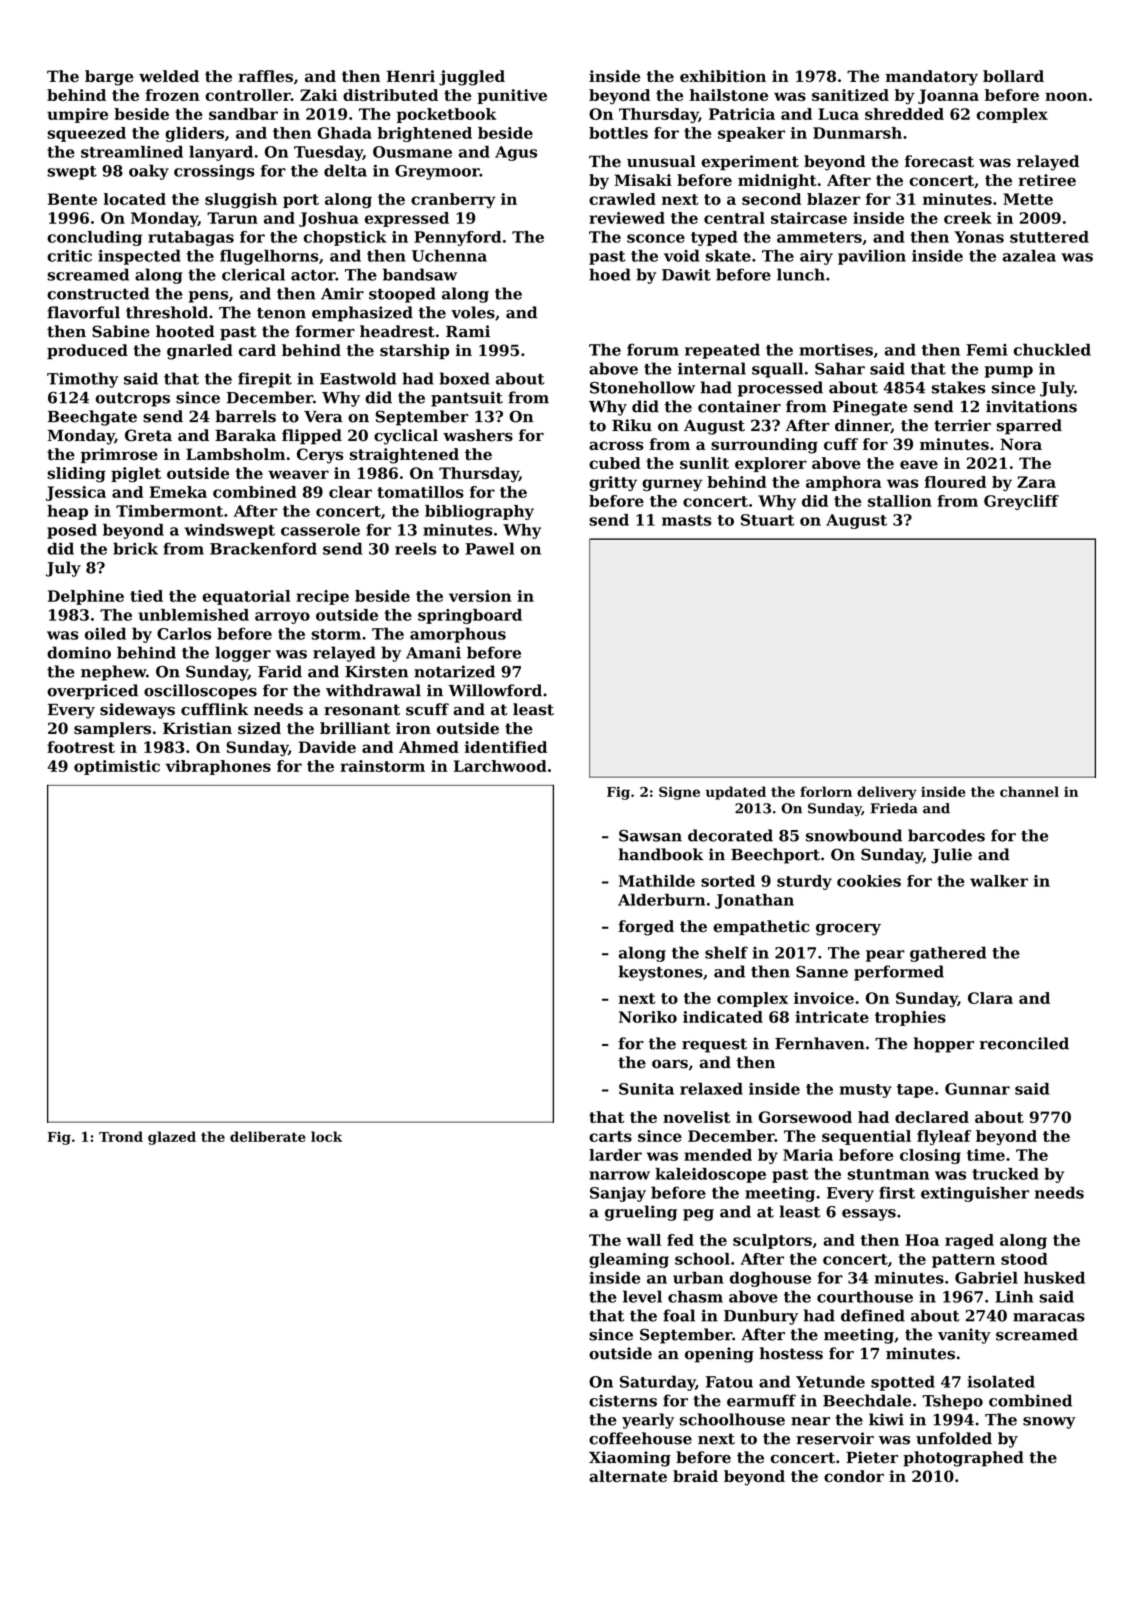 This page has height=1617, width=1143. What do you see at coordinates (268, 1136) in the page?
I see `deliberate` at bounding box center [268, 1136].
